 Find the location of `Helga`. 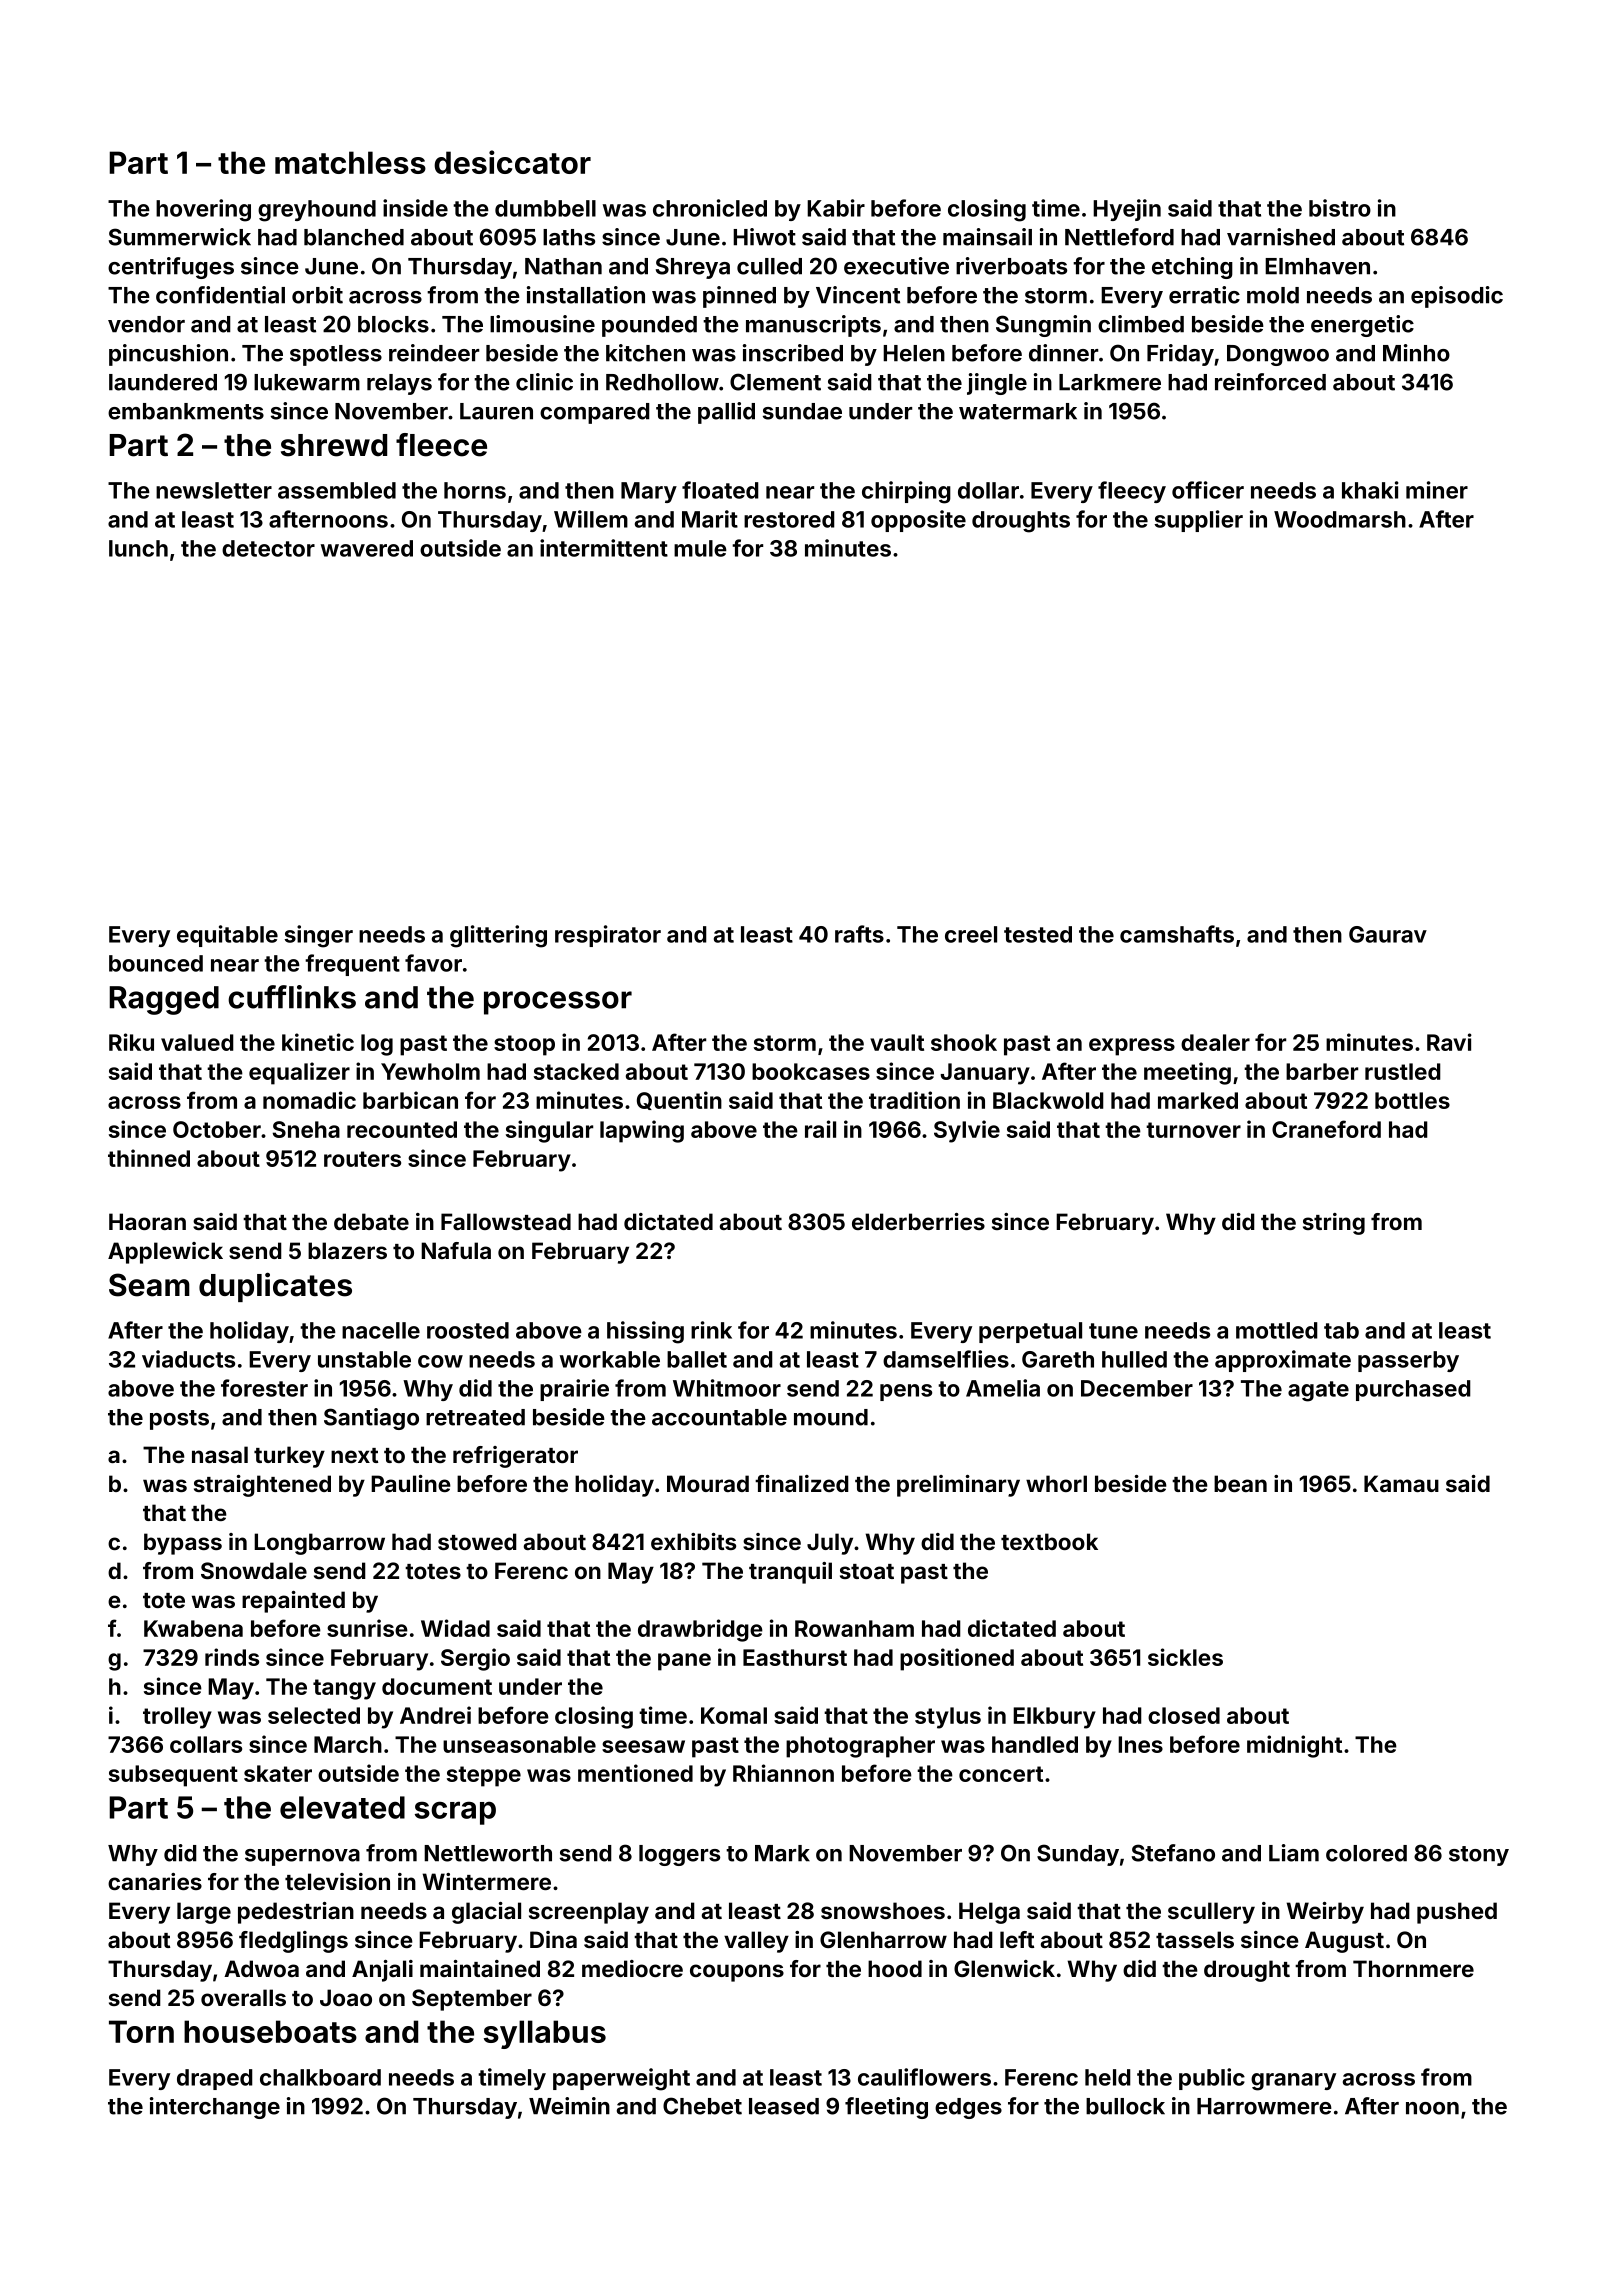

Helga is located at coordinates (989, 1913).
